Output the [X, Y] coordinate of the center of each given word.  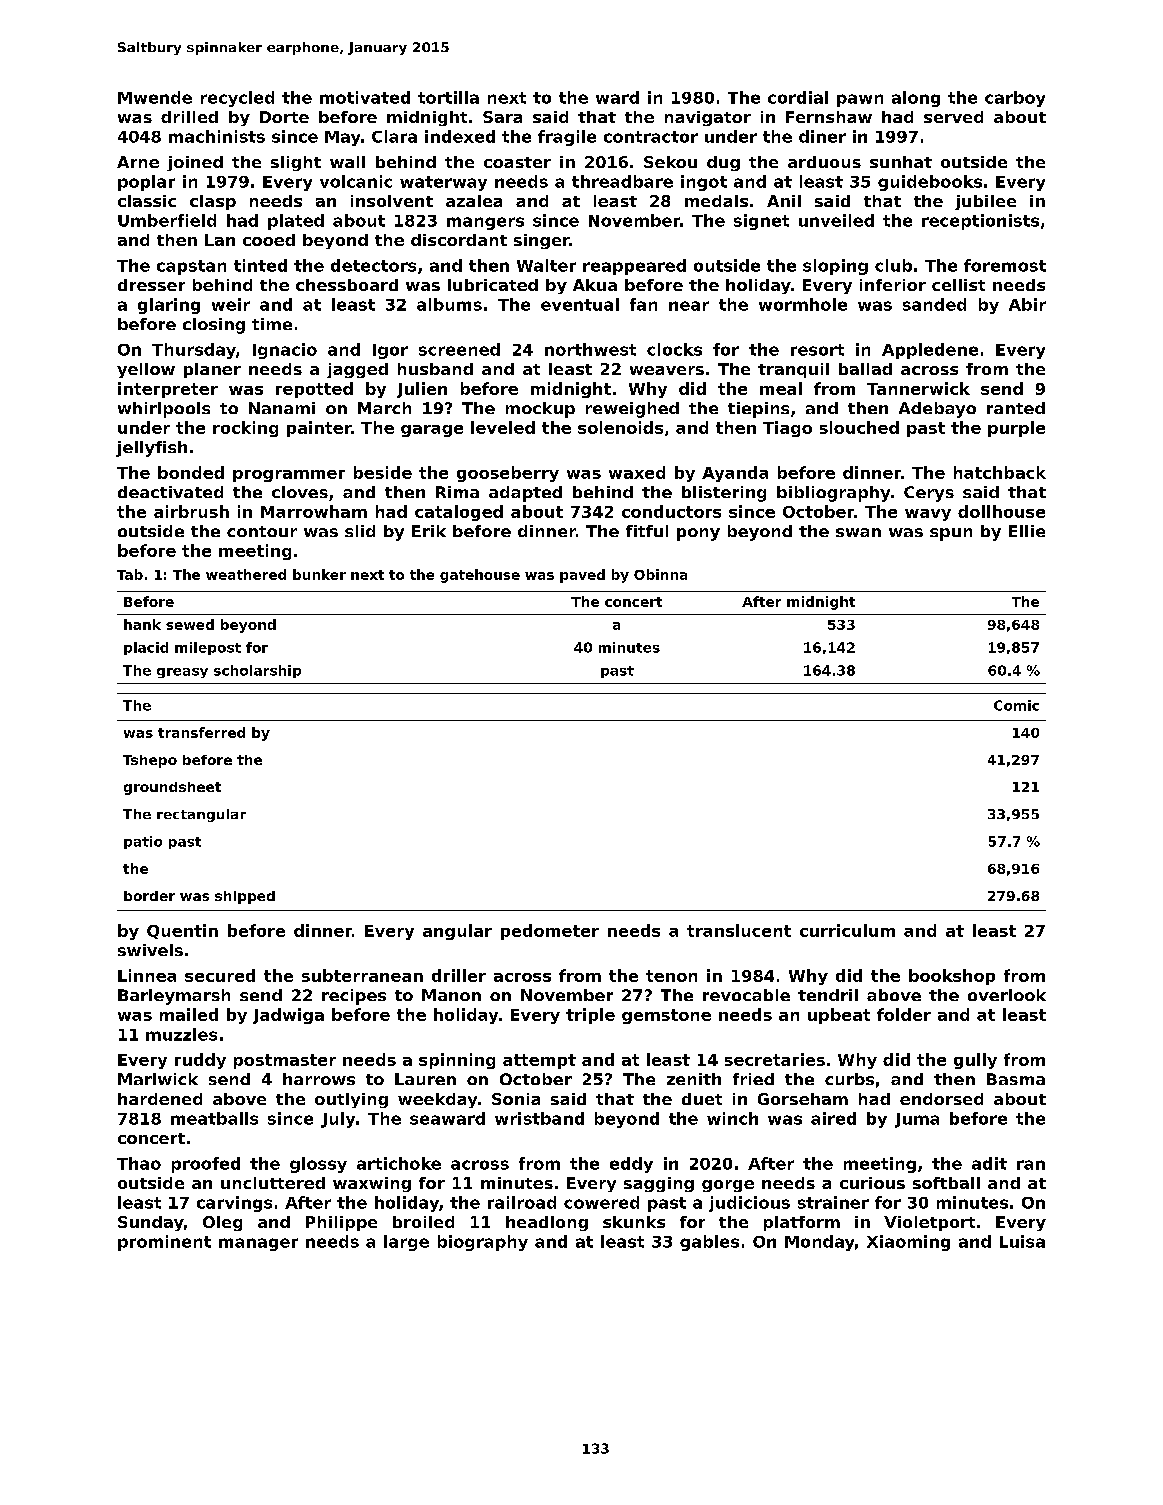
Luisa [1022, 1241]
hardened [160, 1099]
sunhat [901, 162]
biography [483, 1243]
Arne [138, 162]
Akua [595, 285]
